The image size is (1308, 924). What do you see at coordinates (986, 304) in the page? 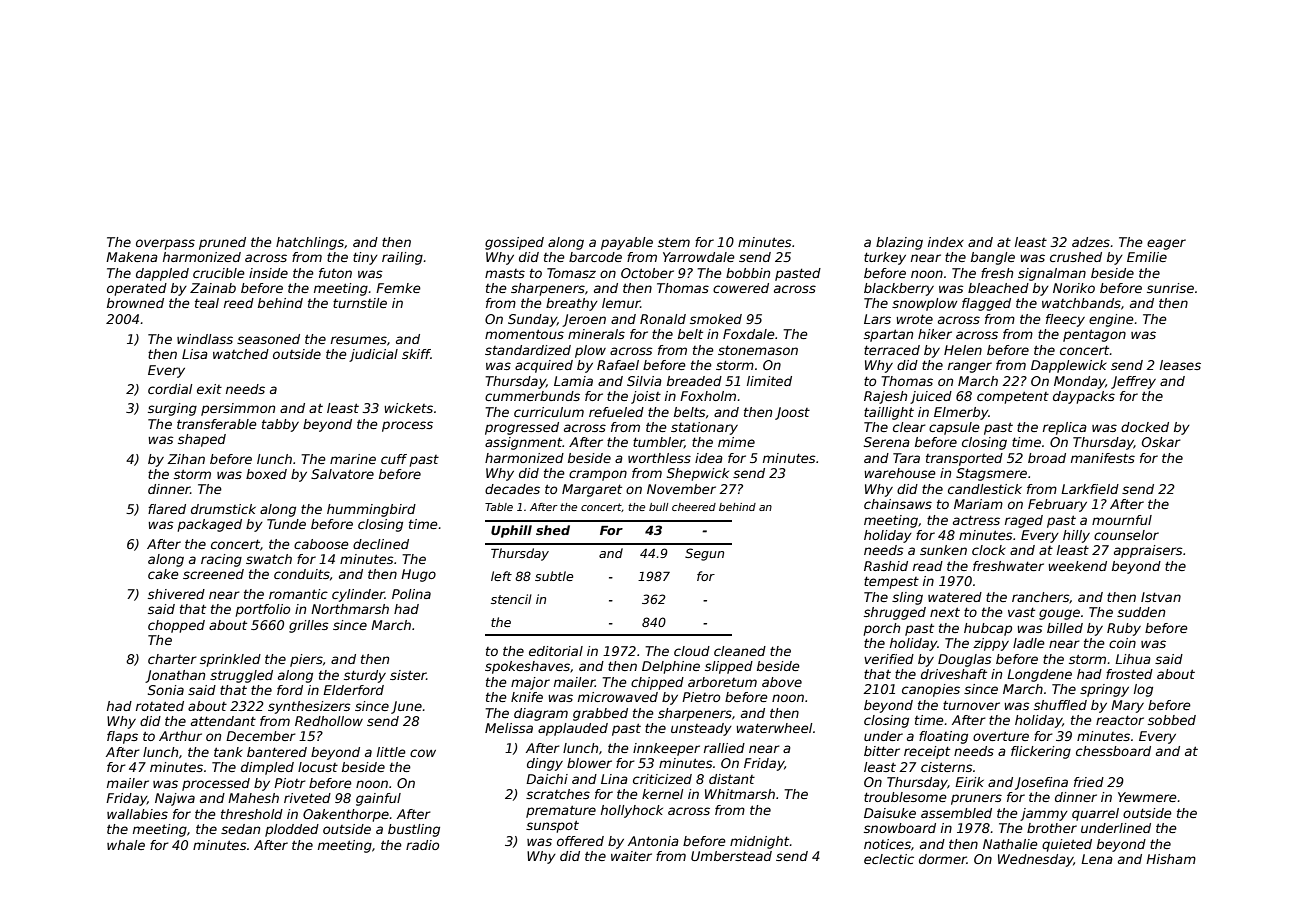
I see `flagged` at bounding box center [986, 304].
